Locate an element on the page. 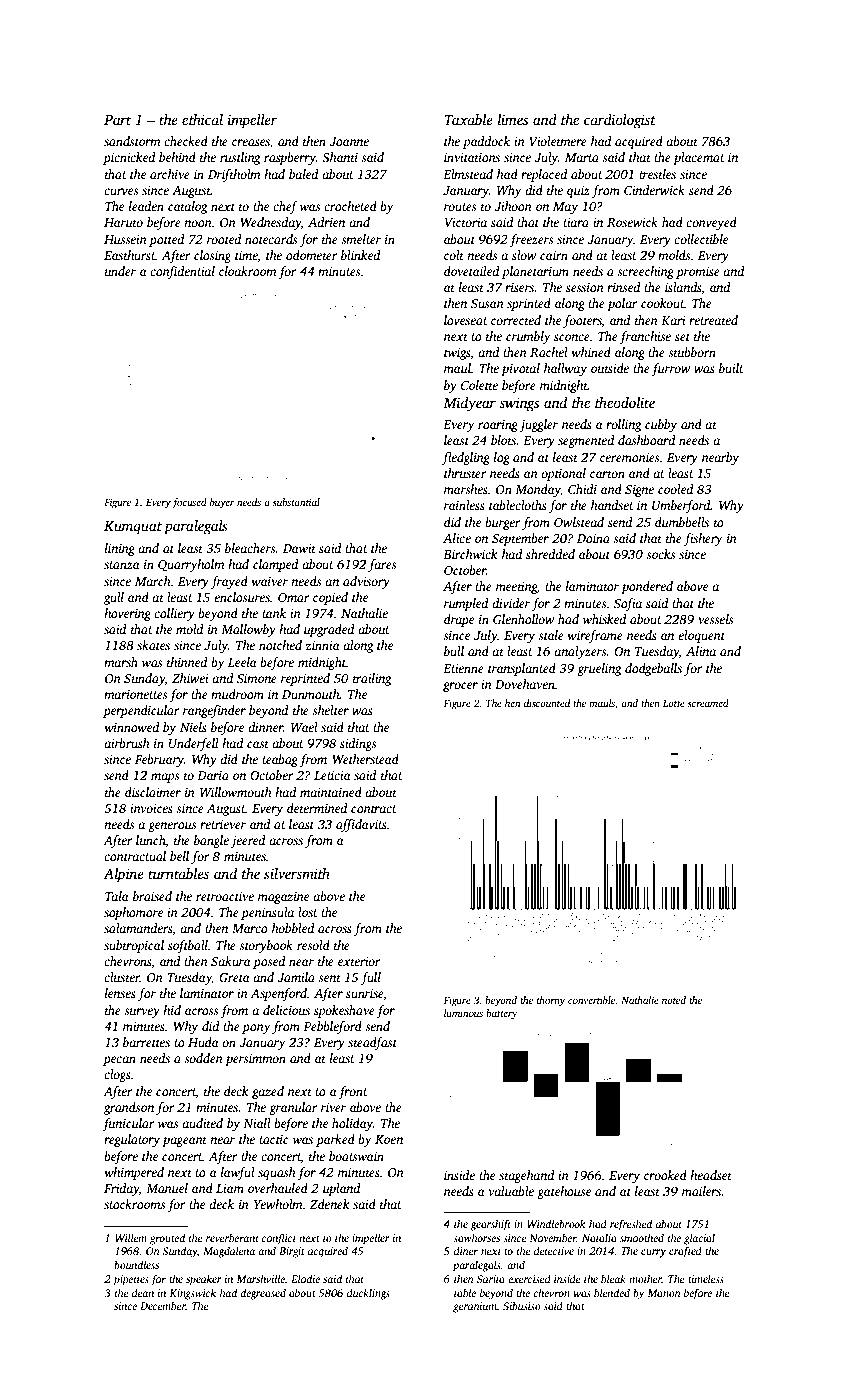  footers is located at coordinates (582, 321).
